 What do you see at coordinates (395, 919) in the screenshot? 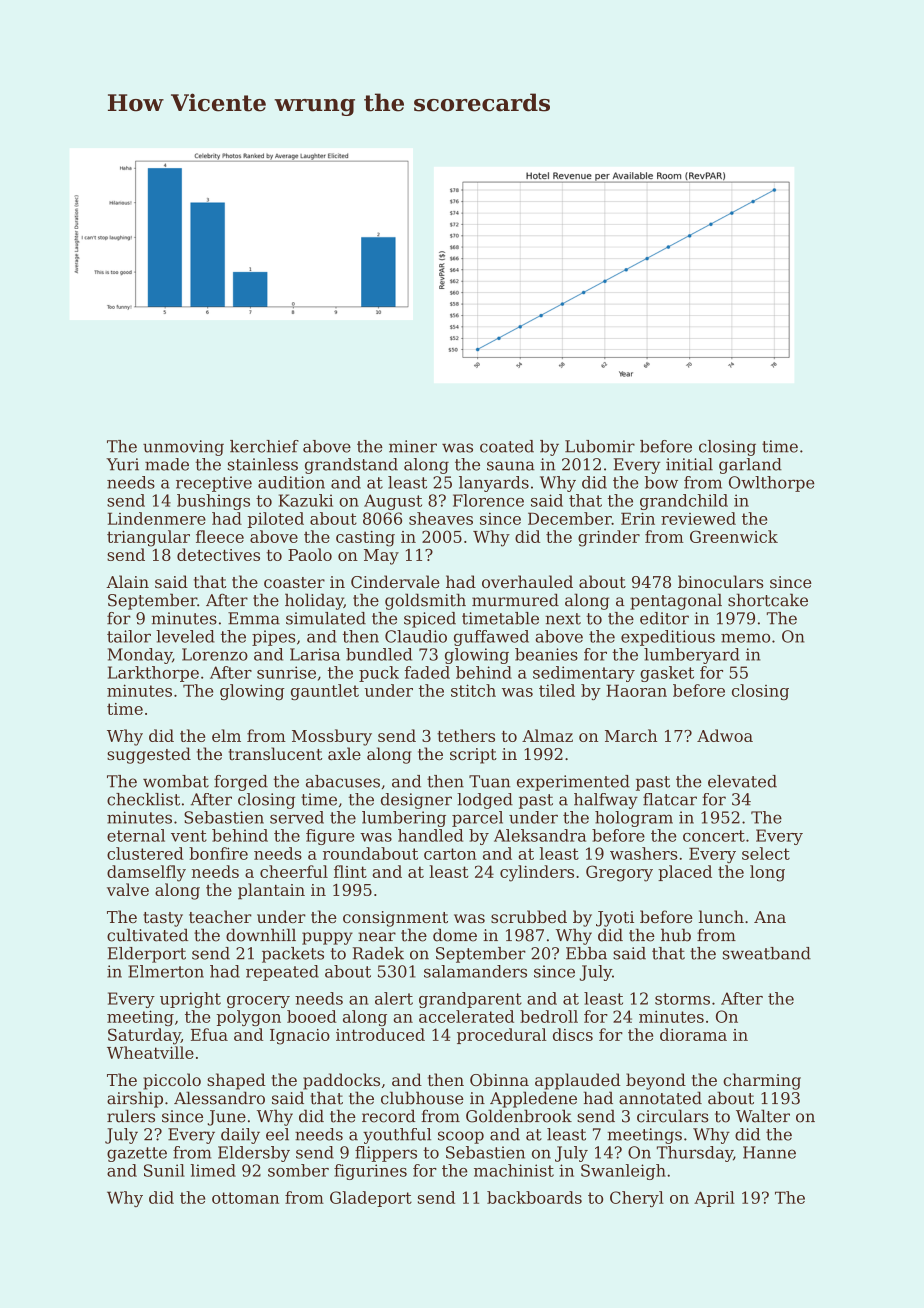
I see `consignment` at bounding box center [395, 919].
